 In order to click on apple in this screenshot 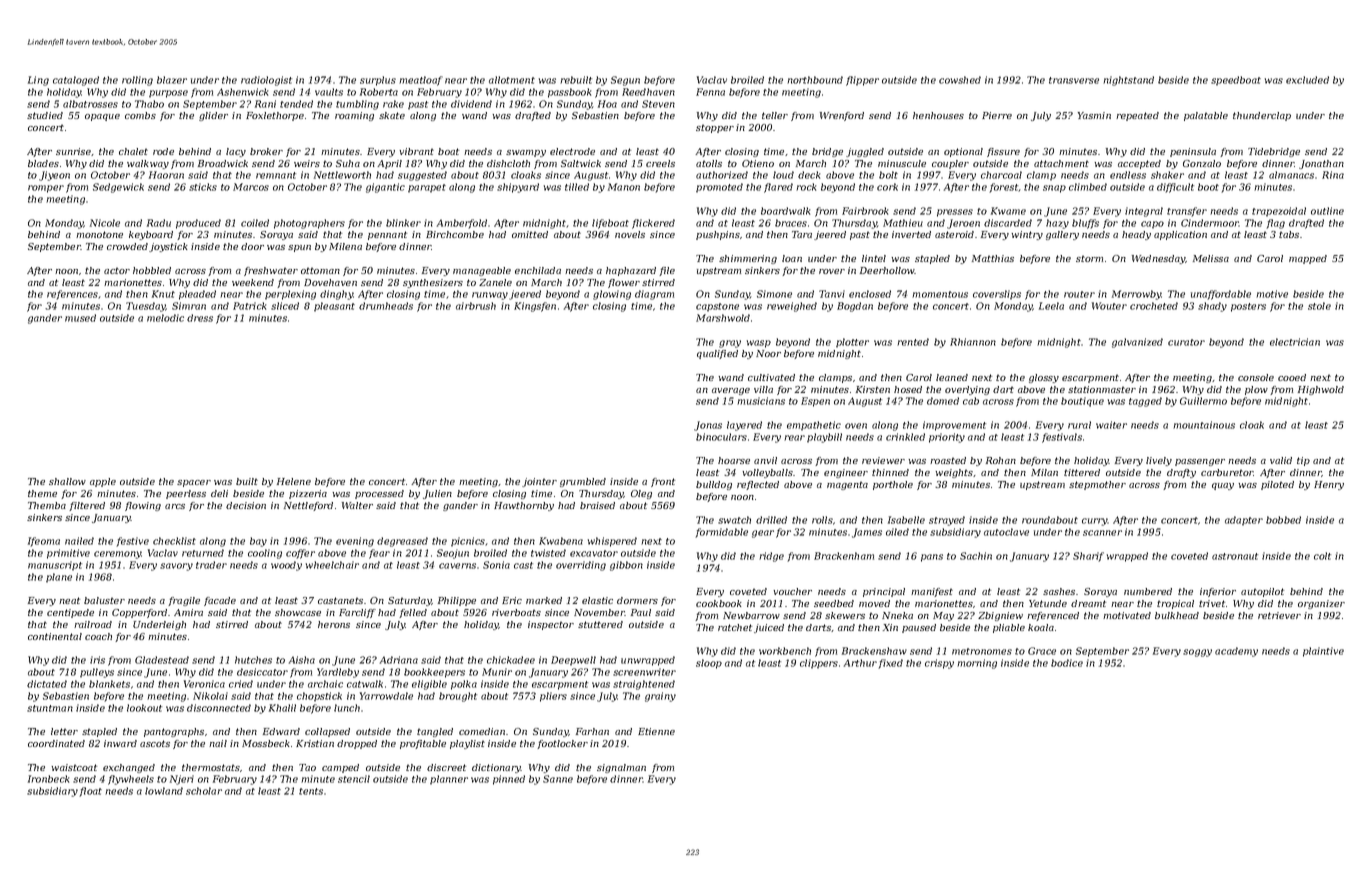, I will do `click(103, 482)`.
